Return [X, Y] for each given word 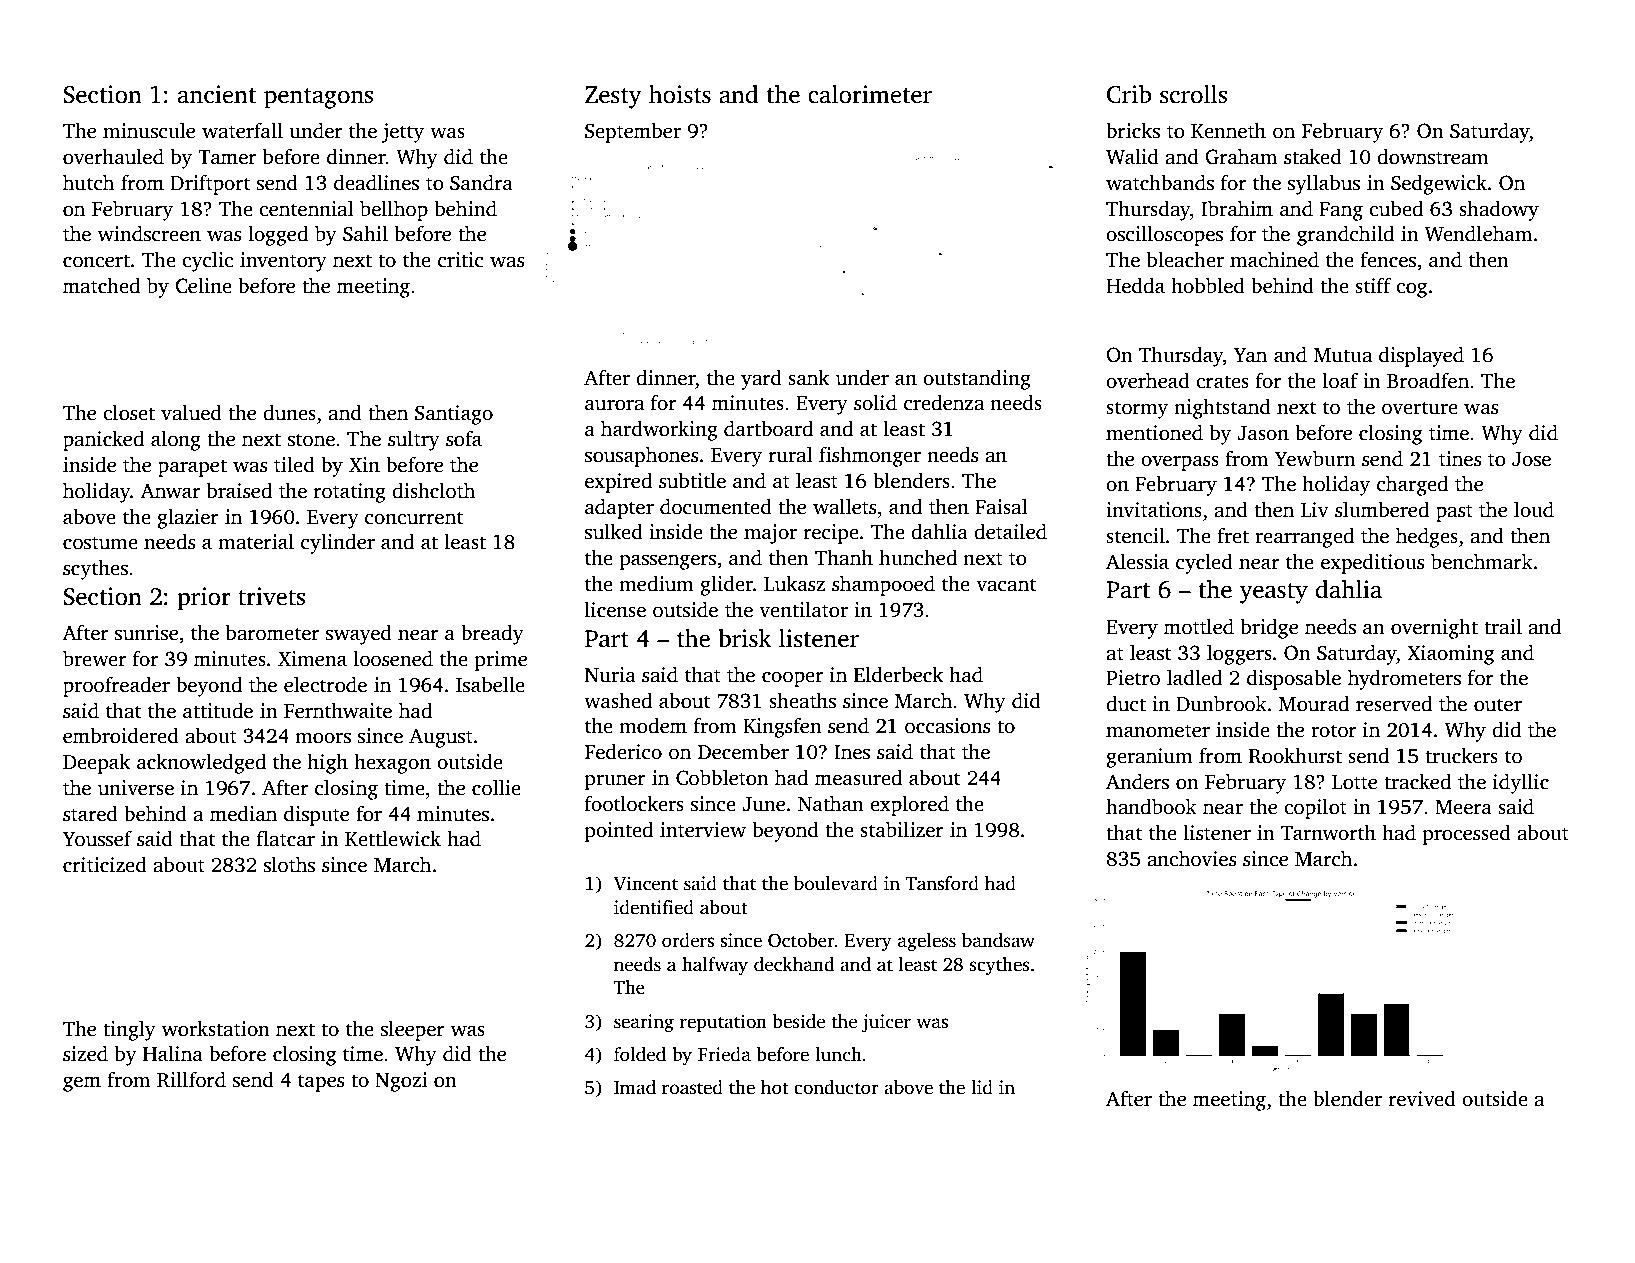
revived [1422, 1098]
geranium [1149, 758]
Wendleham [1478, 233]
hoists [680, 94]
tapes [321, 1083]
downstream [1433, 156]
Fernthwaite [338, 710]
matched [101, 285]
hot [775, 1087]
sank [808, 377]
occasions [947, 726]
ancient [217, 94]
